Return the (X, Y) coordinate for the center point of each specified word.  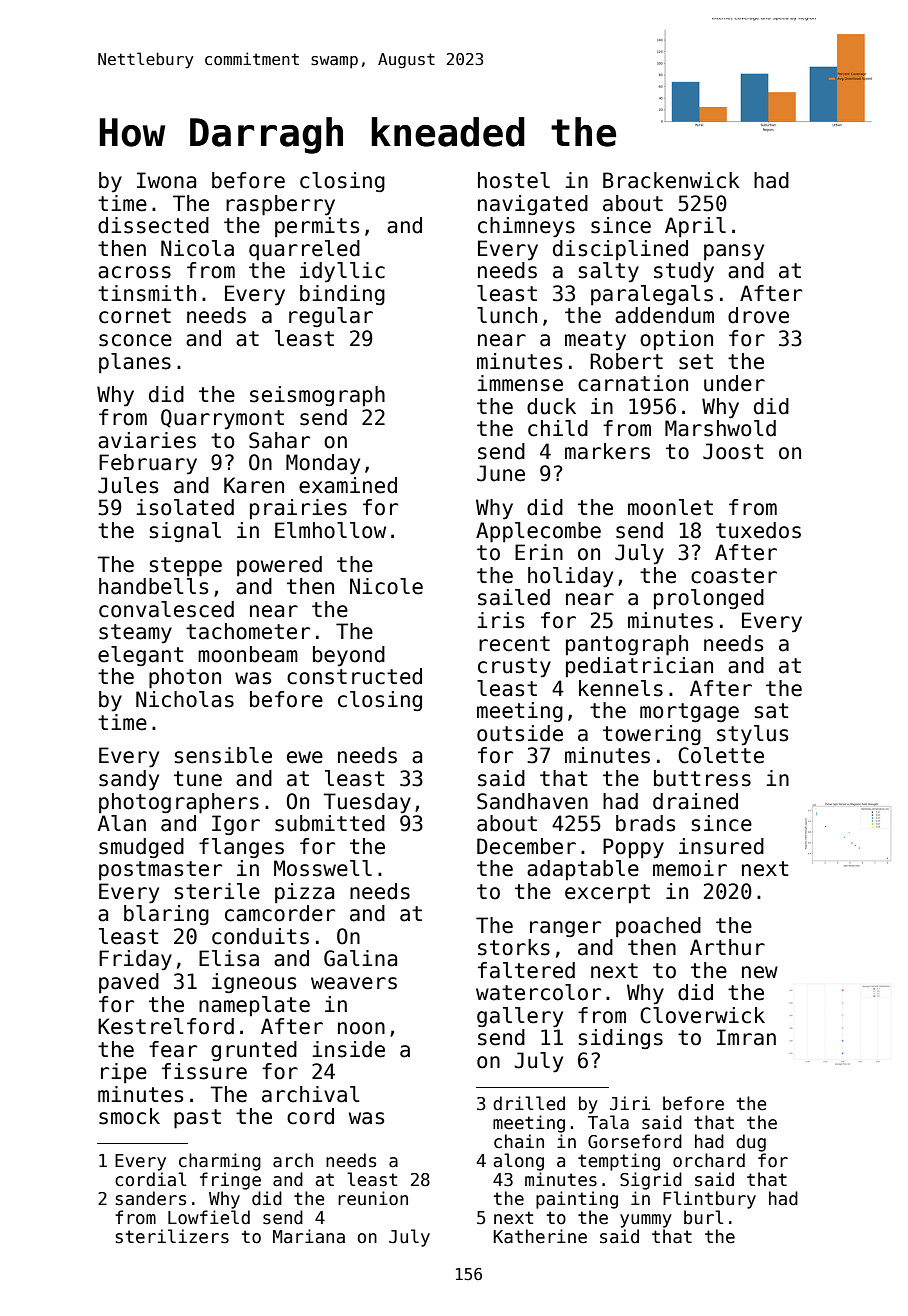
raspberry (280, 205)
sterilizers (172, 1236)
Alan (122, 823)
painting (577, 1200)
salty (608, 272)
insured (721, 846)
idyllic (342, 272)
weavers (354, 983)
